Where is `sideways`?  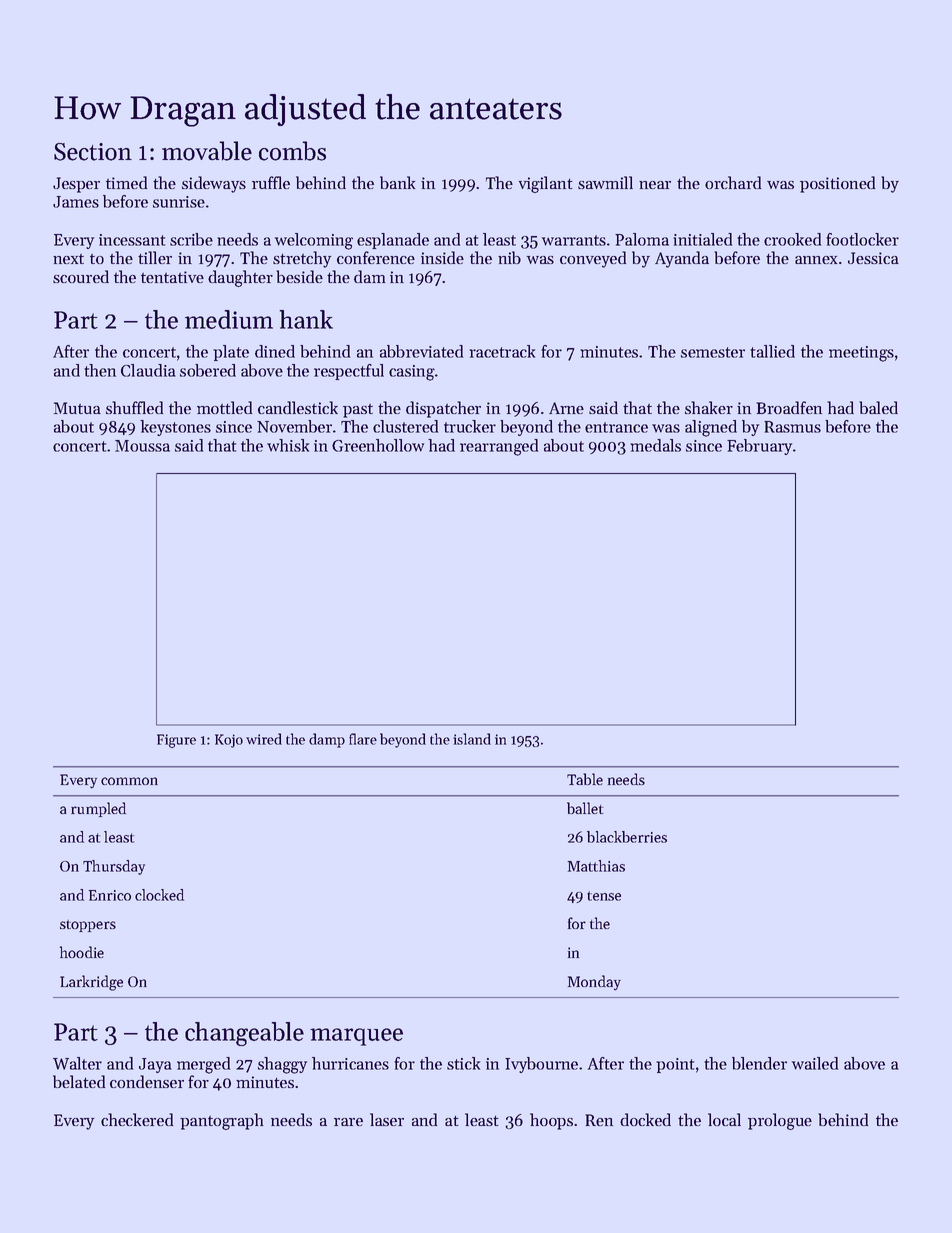 sideways is located at coordinates (214, 184).
